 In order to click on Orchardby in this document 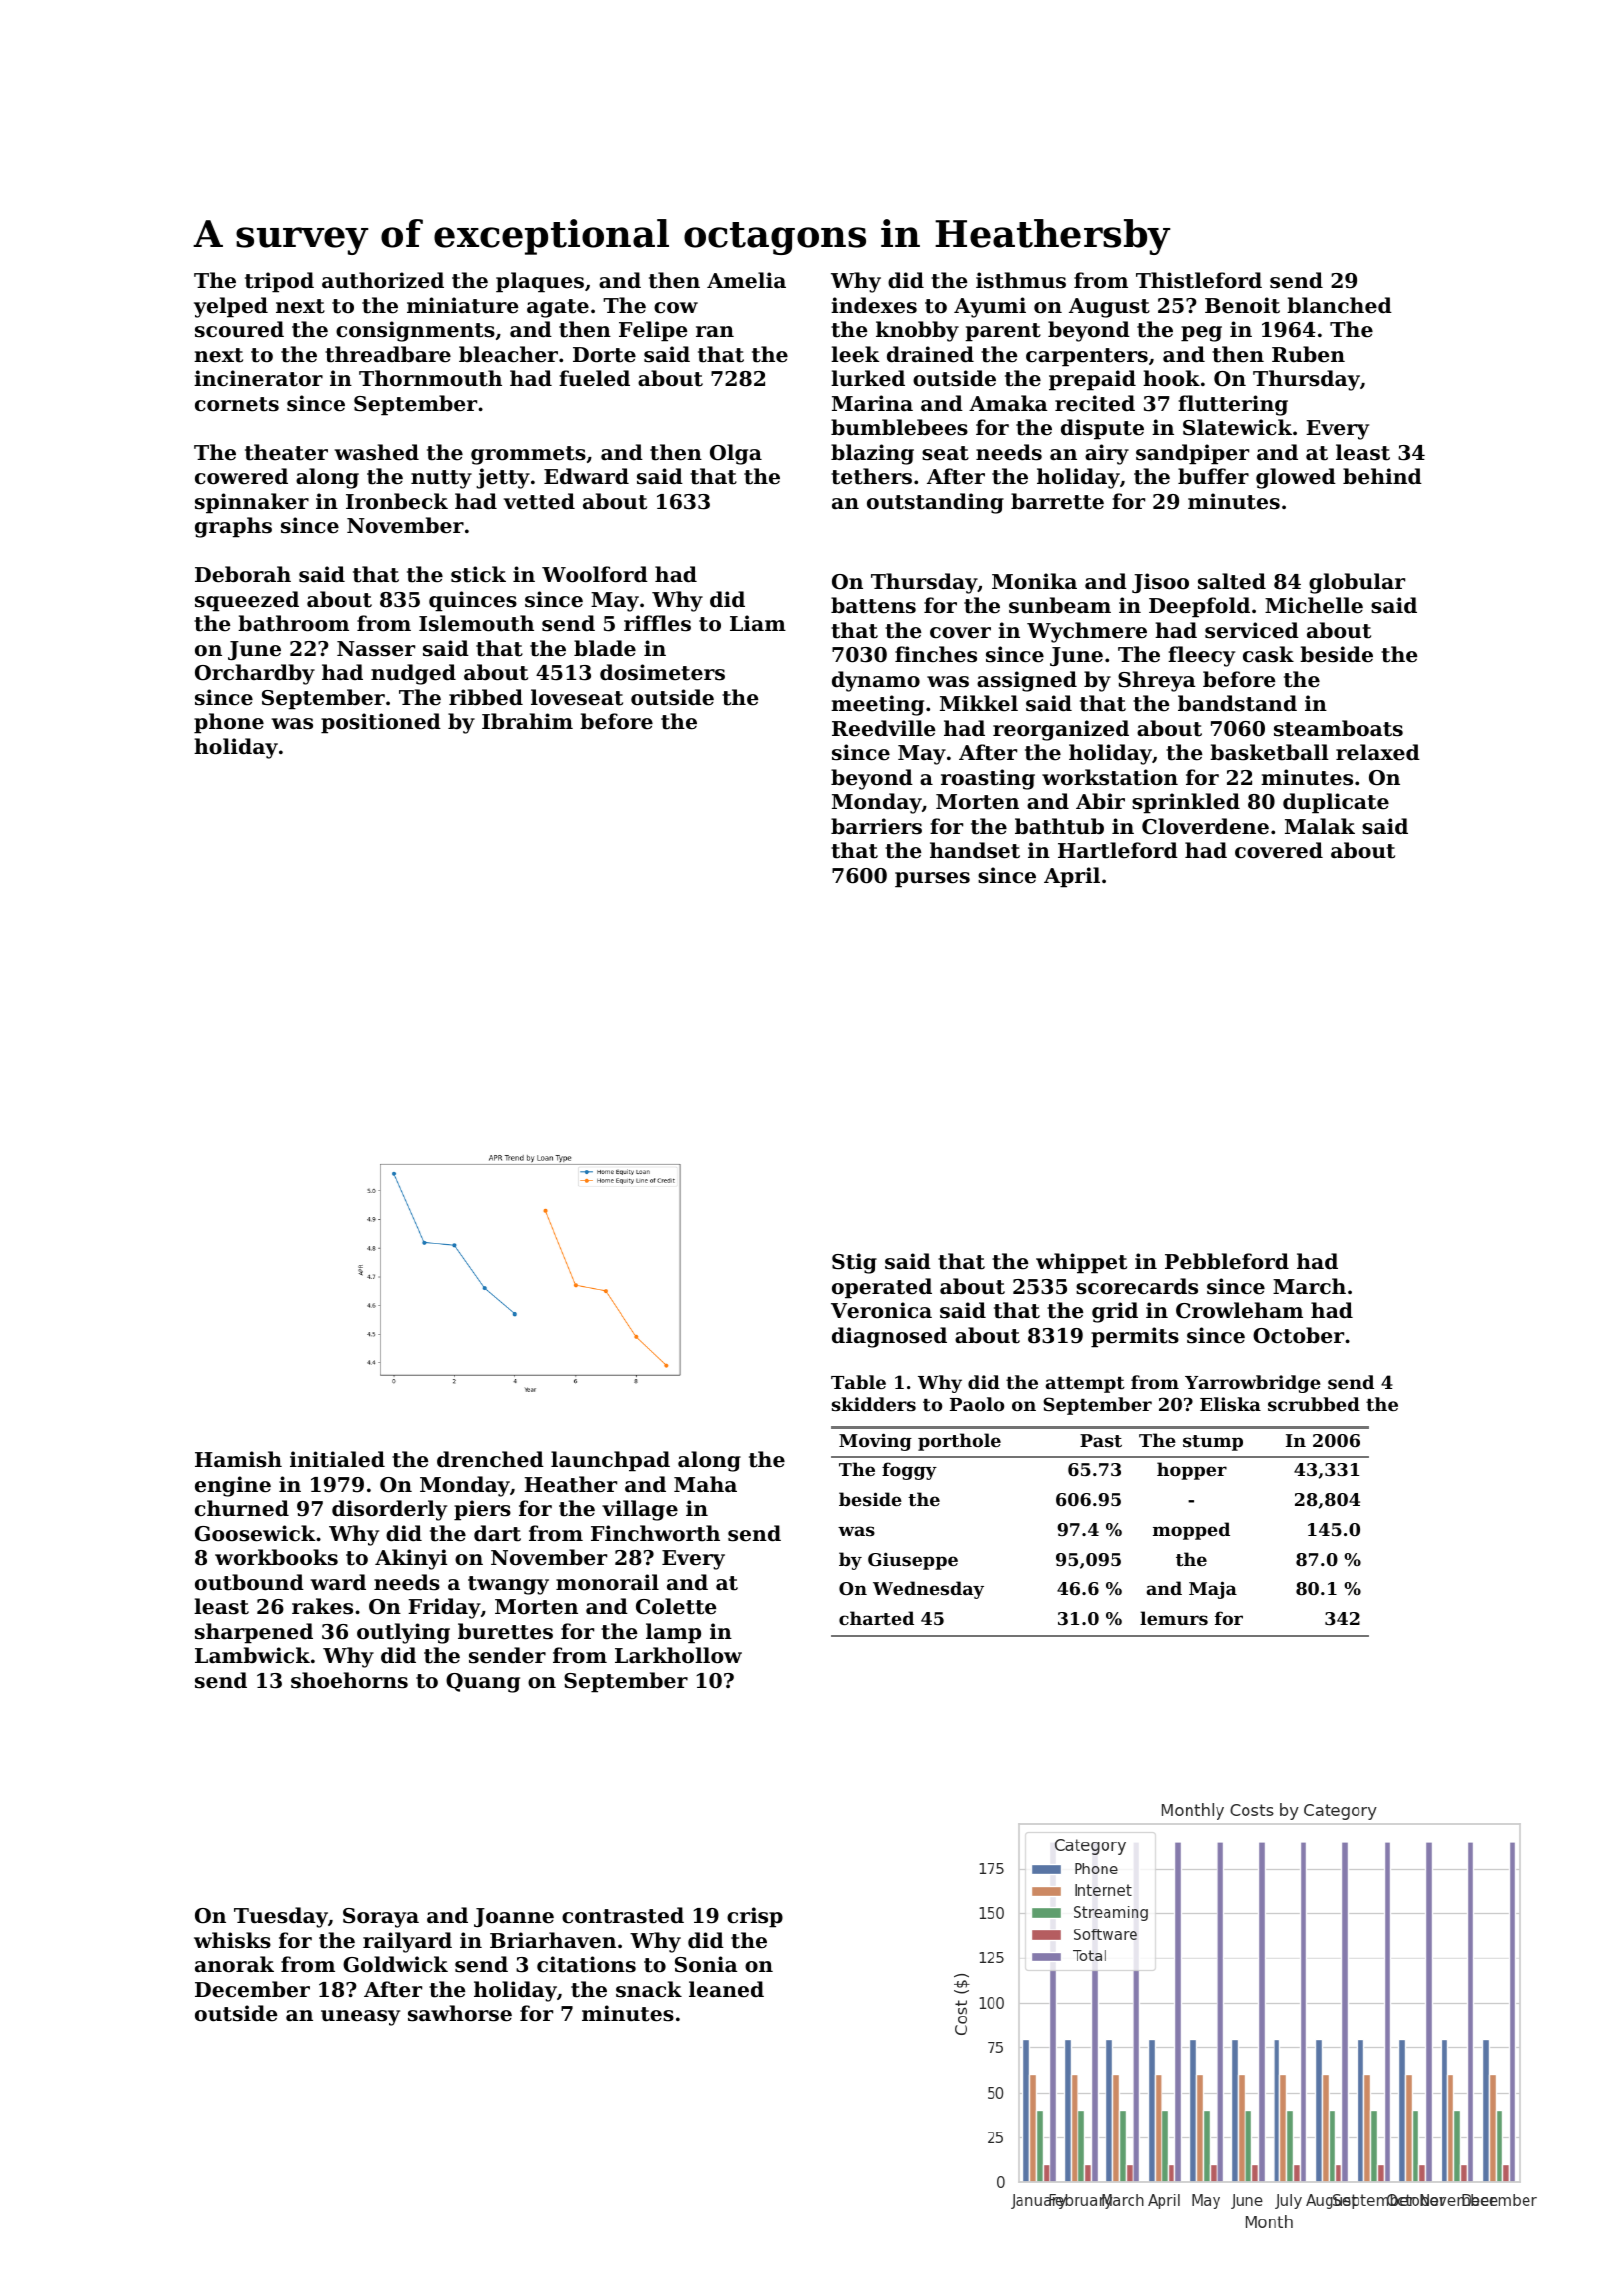, I will do `click(255, 674)`.
